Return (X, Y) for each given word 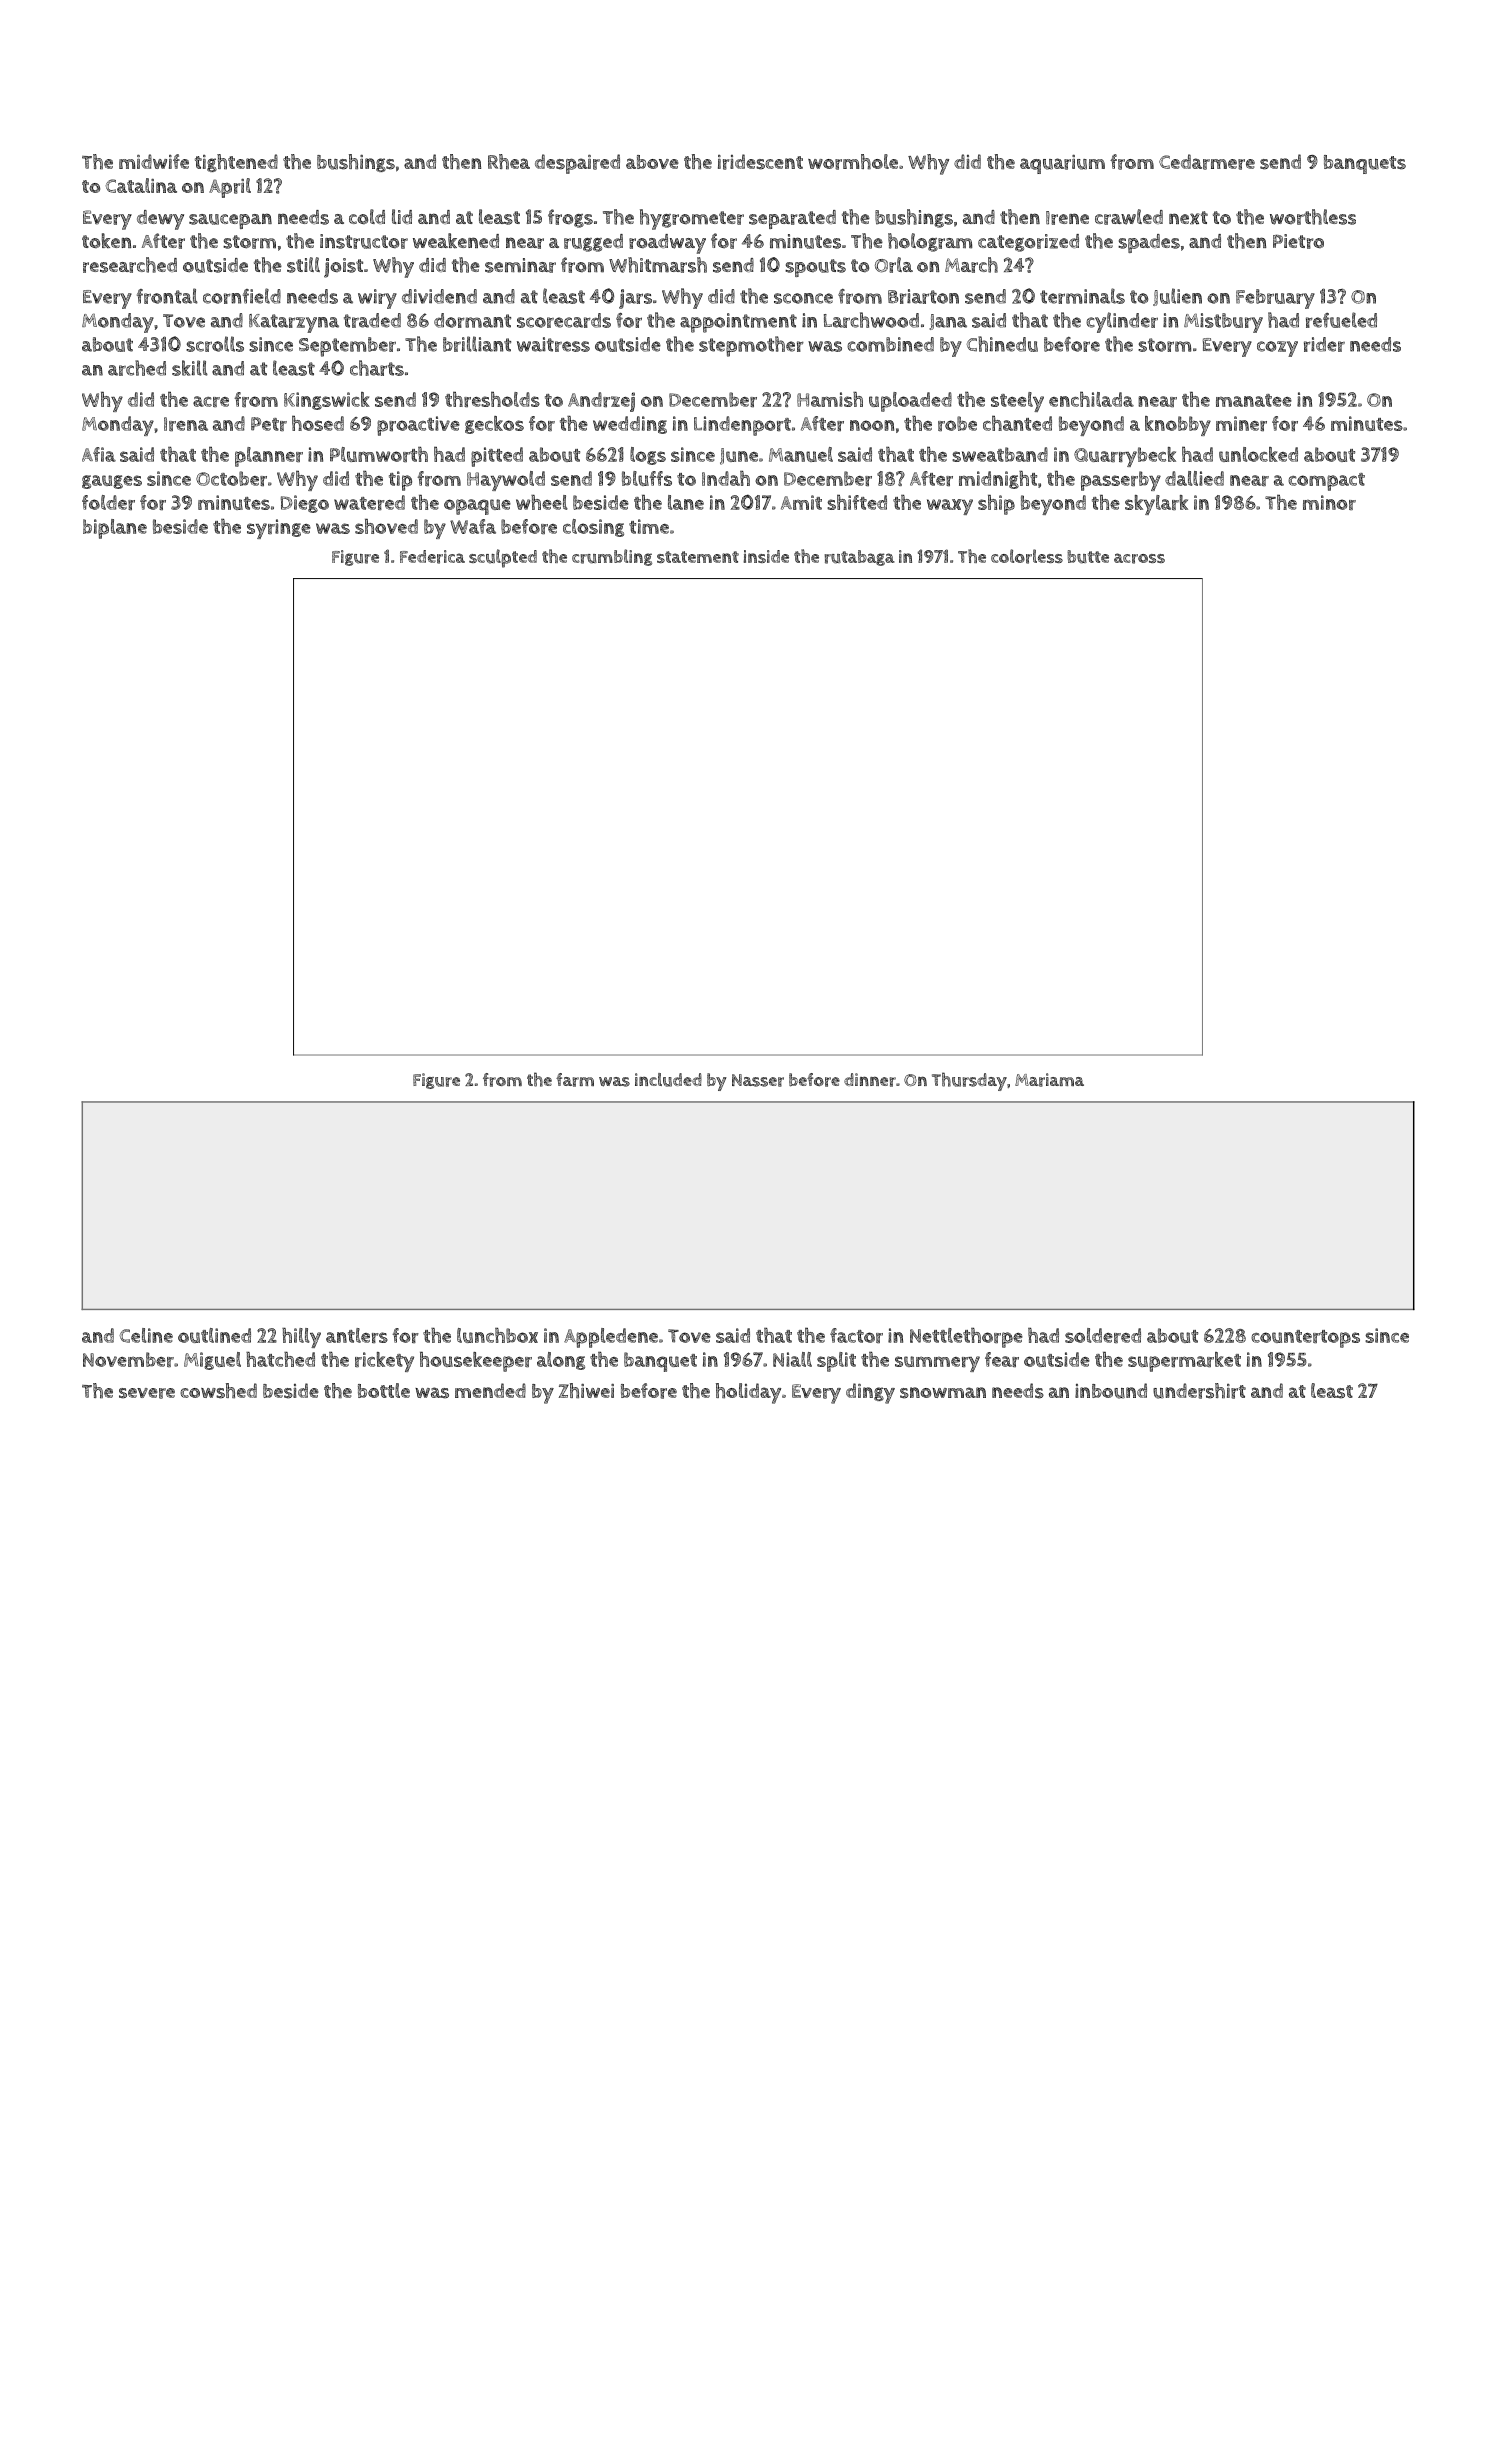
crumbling (612, 557)
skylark (1156, 505)
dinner (870, 1080)
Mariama (1049, 1080)
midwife (154, 161)
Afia (99, 454)
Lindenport (742, 426)
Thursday (969, 1081)
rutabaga (860, 558)
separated (792, 219)
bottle (384, 1390)
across (1139, 558)
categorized (1028, 243)
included (668, 1080)
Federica (432, 557)
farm (575, 1080)
